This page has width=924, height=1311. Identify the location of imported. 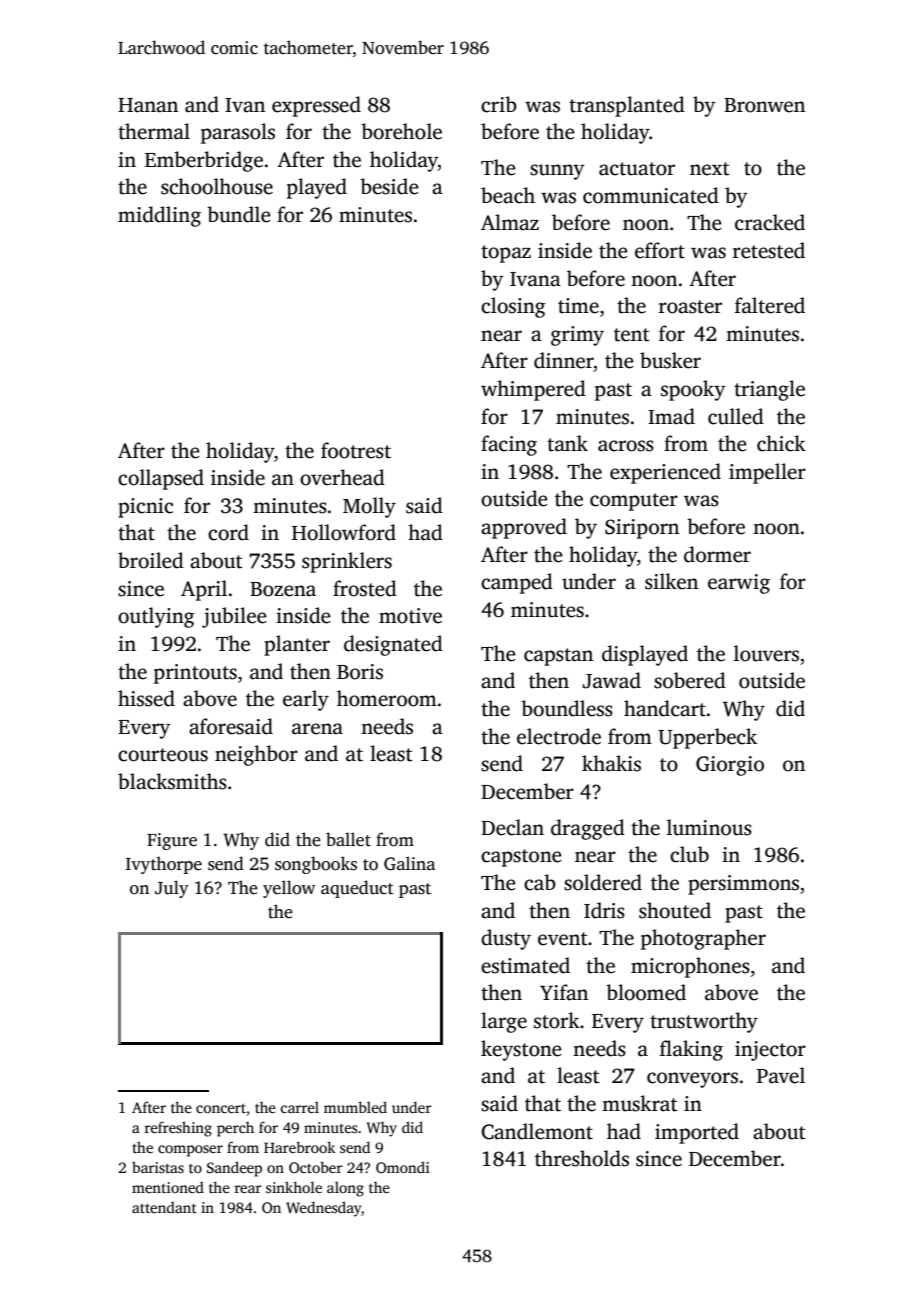
(697, 1133).
